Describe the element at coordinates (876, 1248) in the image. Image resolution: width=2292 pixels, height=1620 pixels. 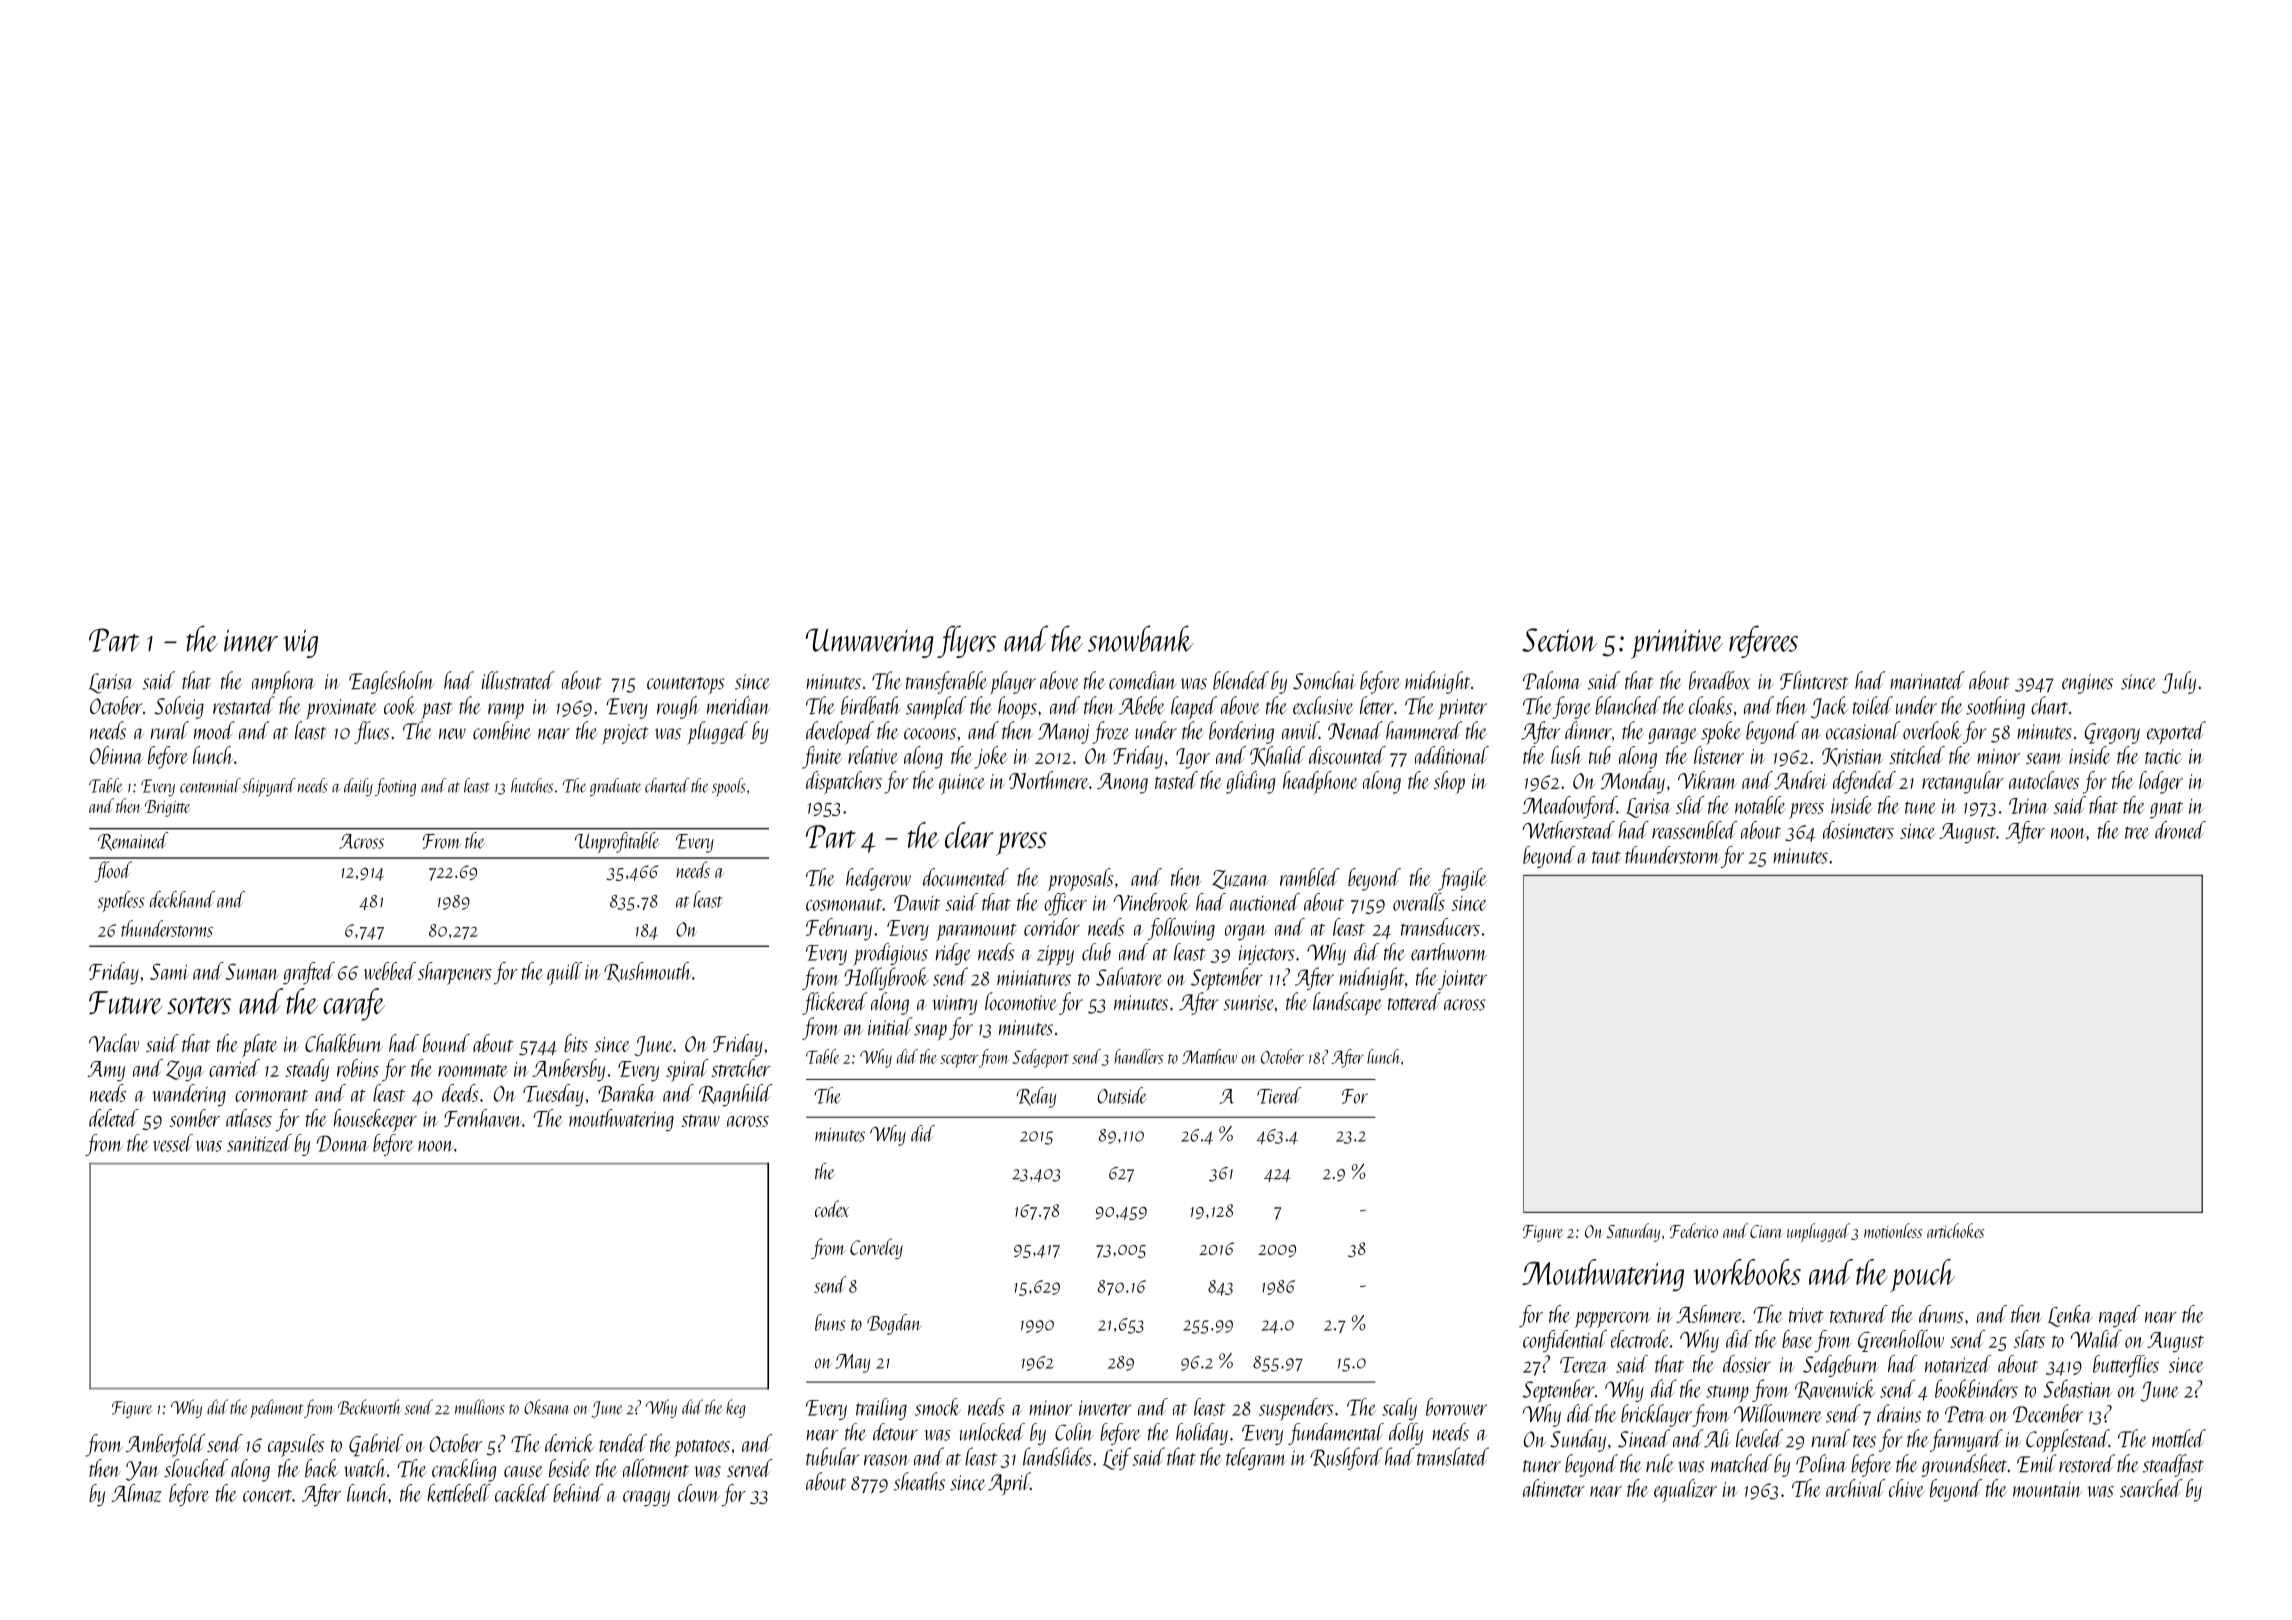
I see `Corveley` at that location.
